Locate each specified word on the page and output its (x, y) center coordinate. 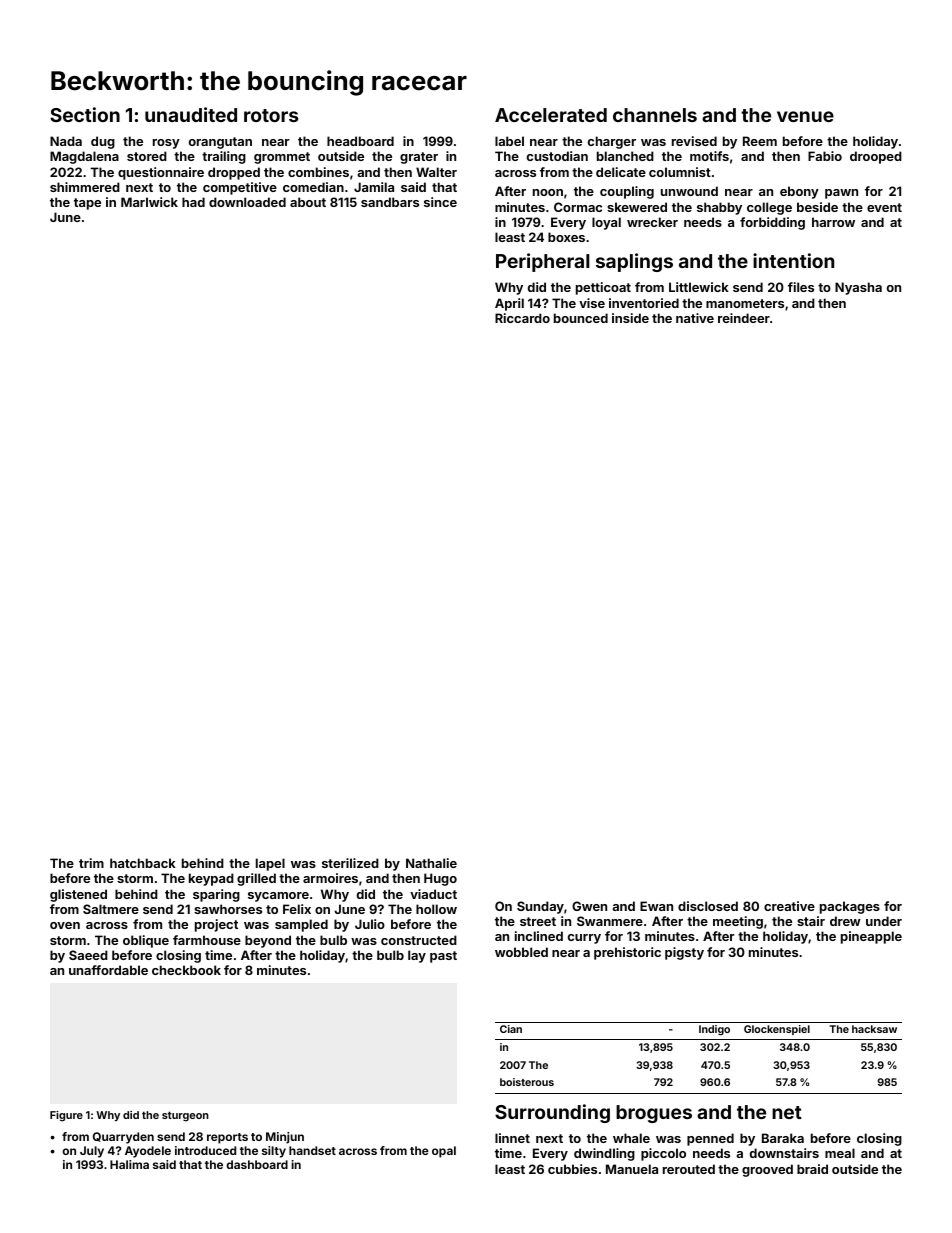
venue (805, 116)
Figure (66, 1116)
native (695, 318)
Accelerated (551, 115)
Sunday (540, 907)
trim (91, 863)
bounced (581, 318)
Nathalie (431, 863)
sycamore (278, 897)
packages (850, 907)
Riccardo (522, 318)
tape (87, 204)
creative (789, 906)
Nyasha (858, 288)
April (509, 304)
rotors (271, 115)
